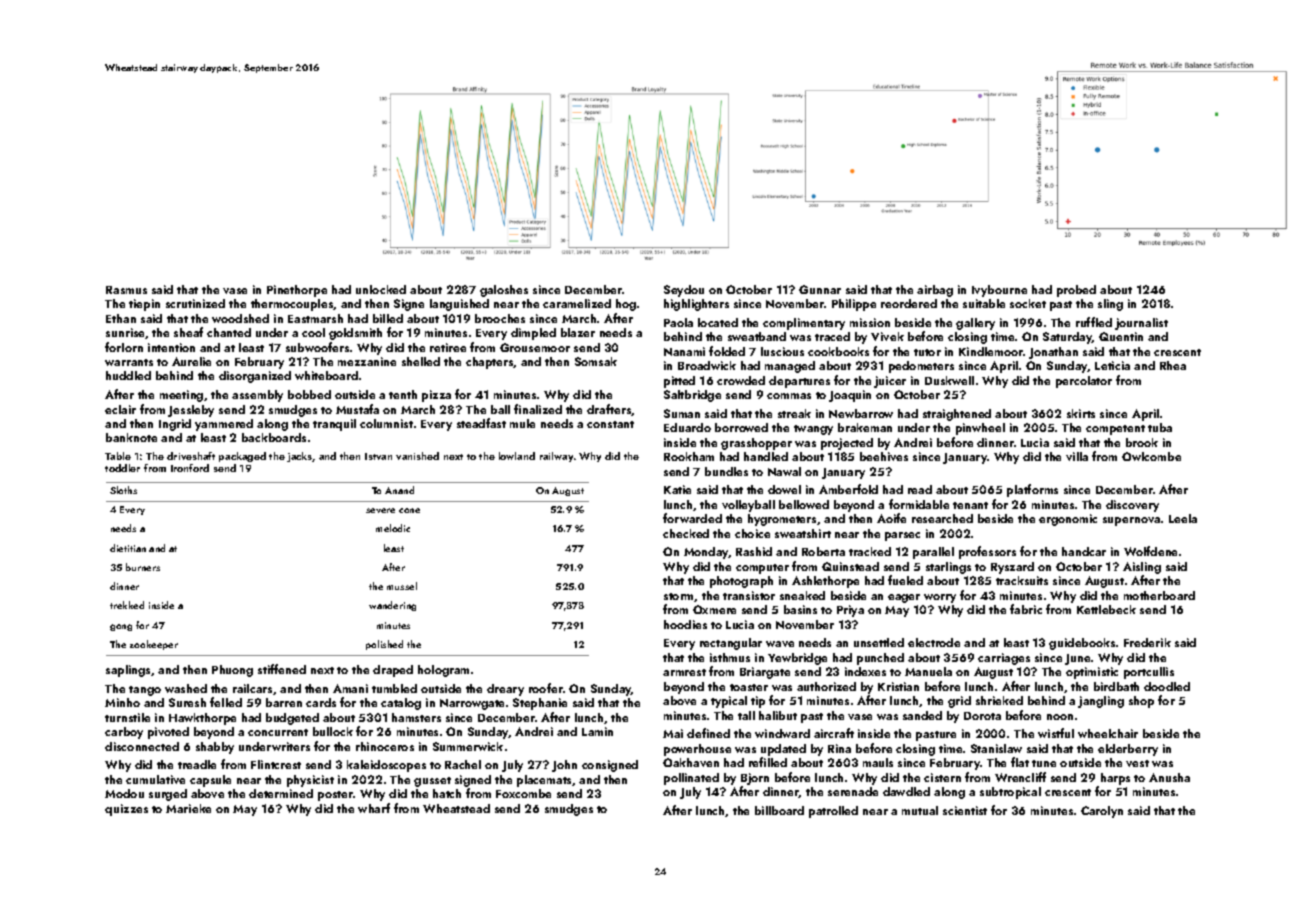 This screenshot has height=924, width=1308. I want to click on roofer, so click(546, 688).
